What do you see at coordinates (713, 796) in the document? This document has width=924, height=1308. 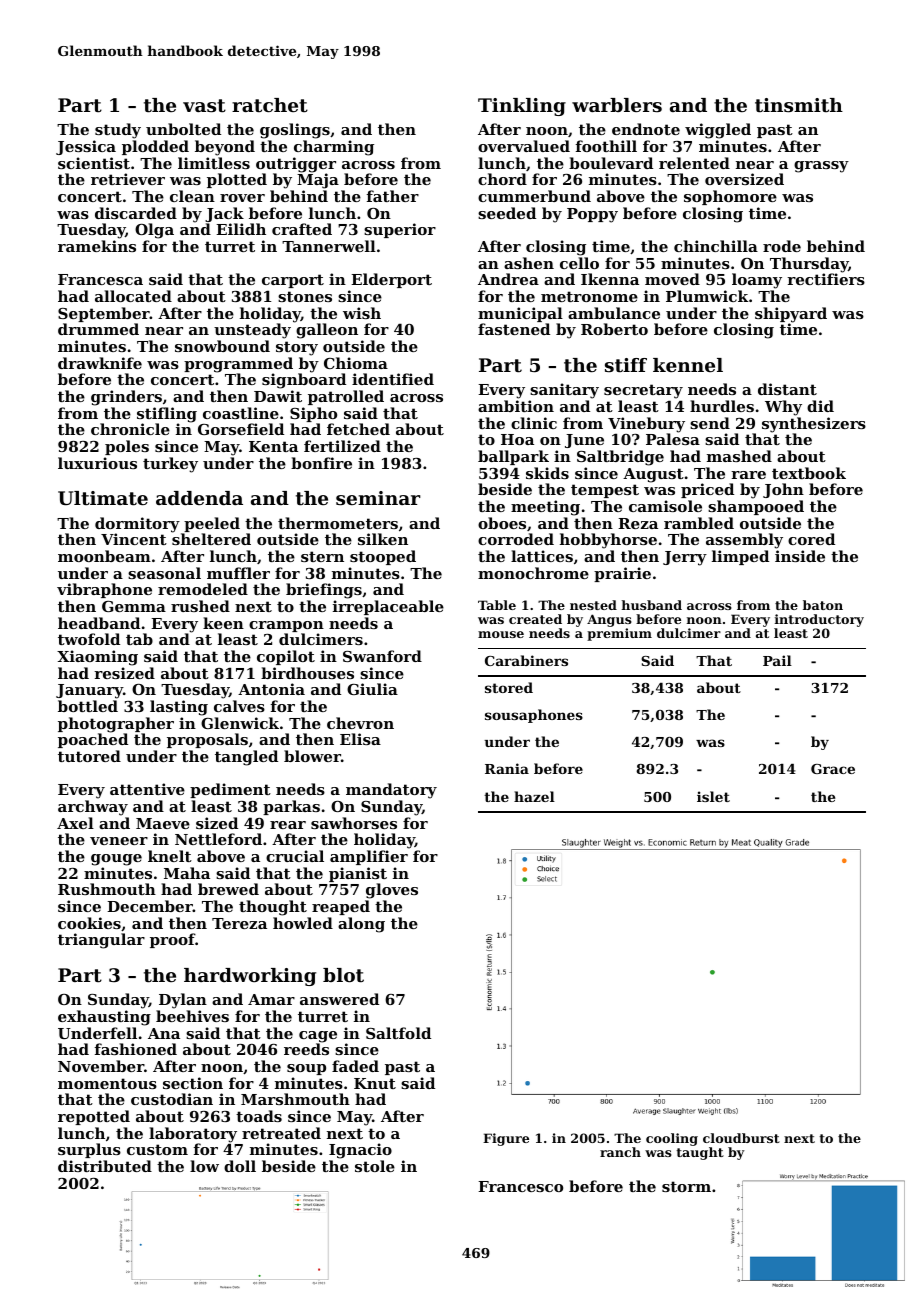 I see `islet` at bounding box center [713, 796].
